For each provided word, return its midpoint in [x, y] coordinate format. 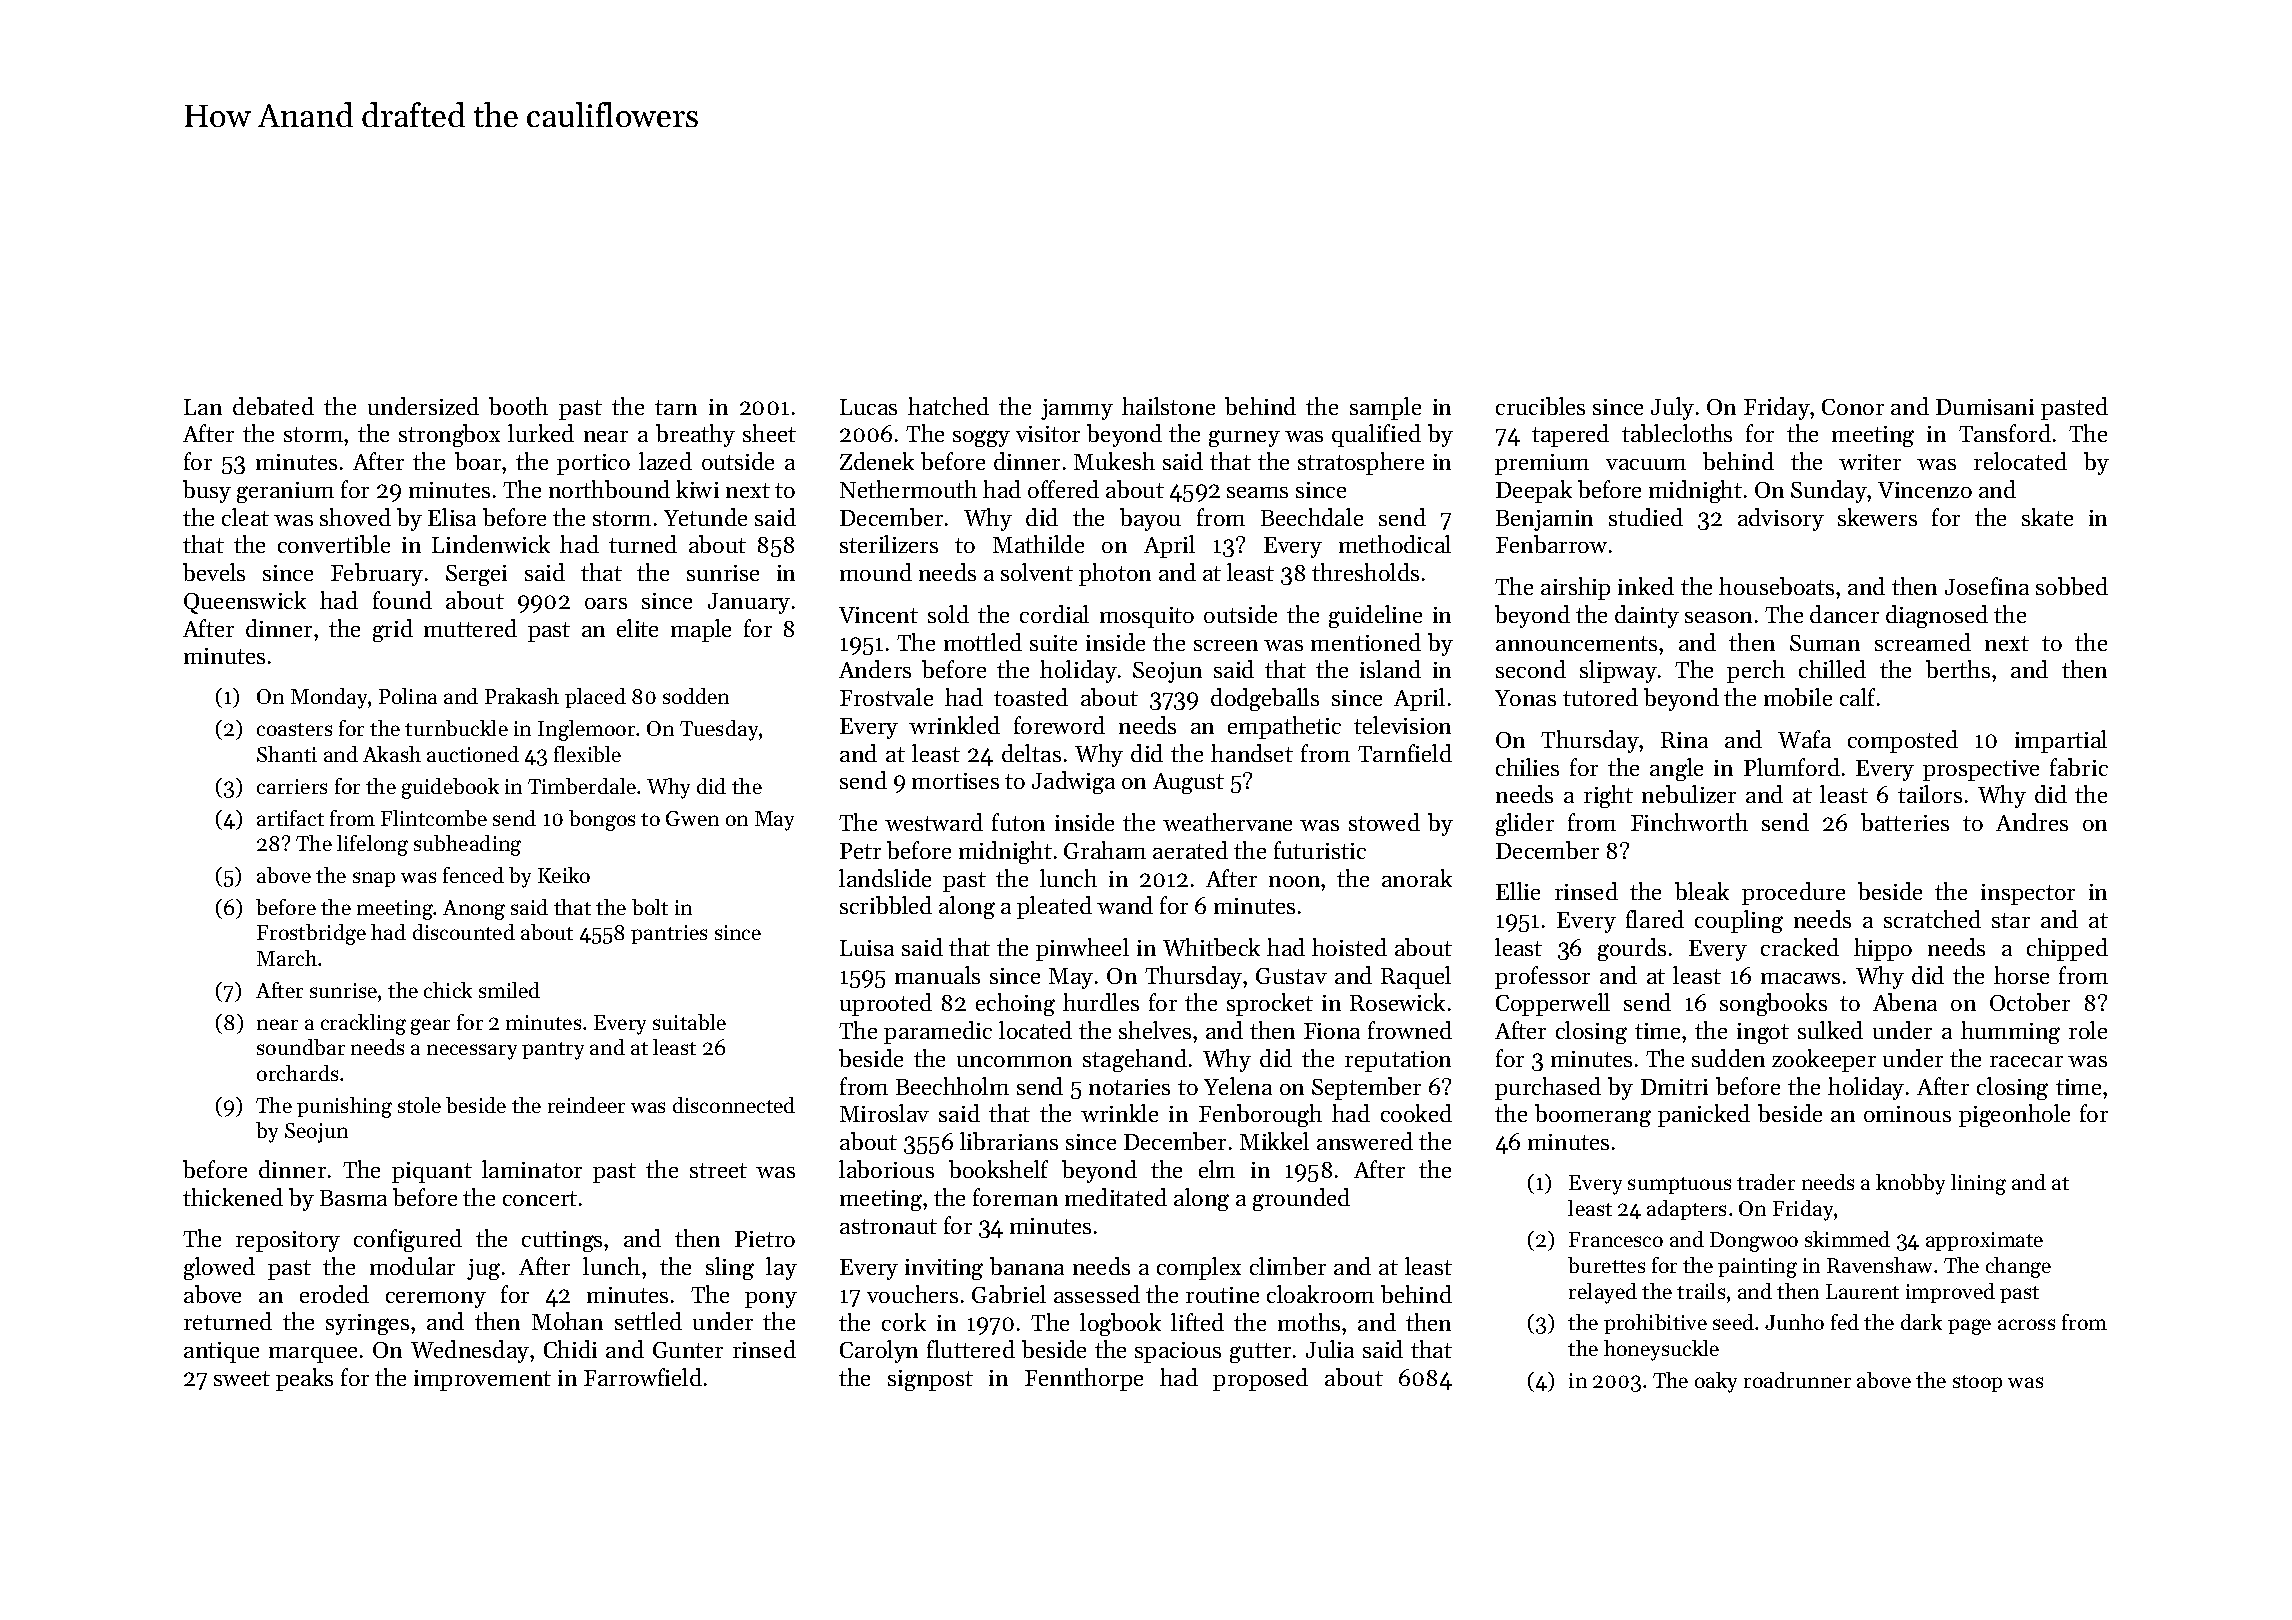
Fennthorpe [1084, 1379]
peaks [304, 1379]
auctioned [473, 754]
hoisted [1349, 947]
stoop [1977, 1383]
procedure [1793, 893]
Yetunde [705, 517]
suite [1053, 643]
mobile [1798, 697]
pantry [553, 1051]
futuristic [1320, 850]
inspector [2028, 894]
